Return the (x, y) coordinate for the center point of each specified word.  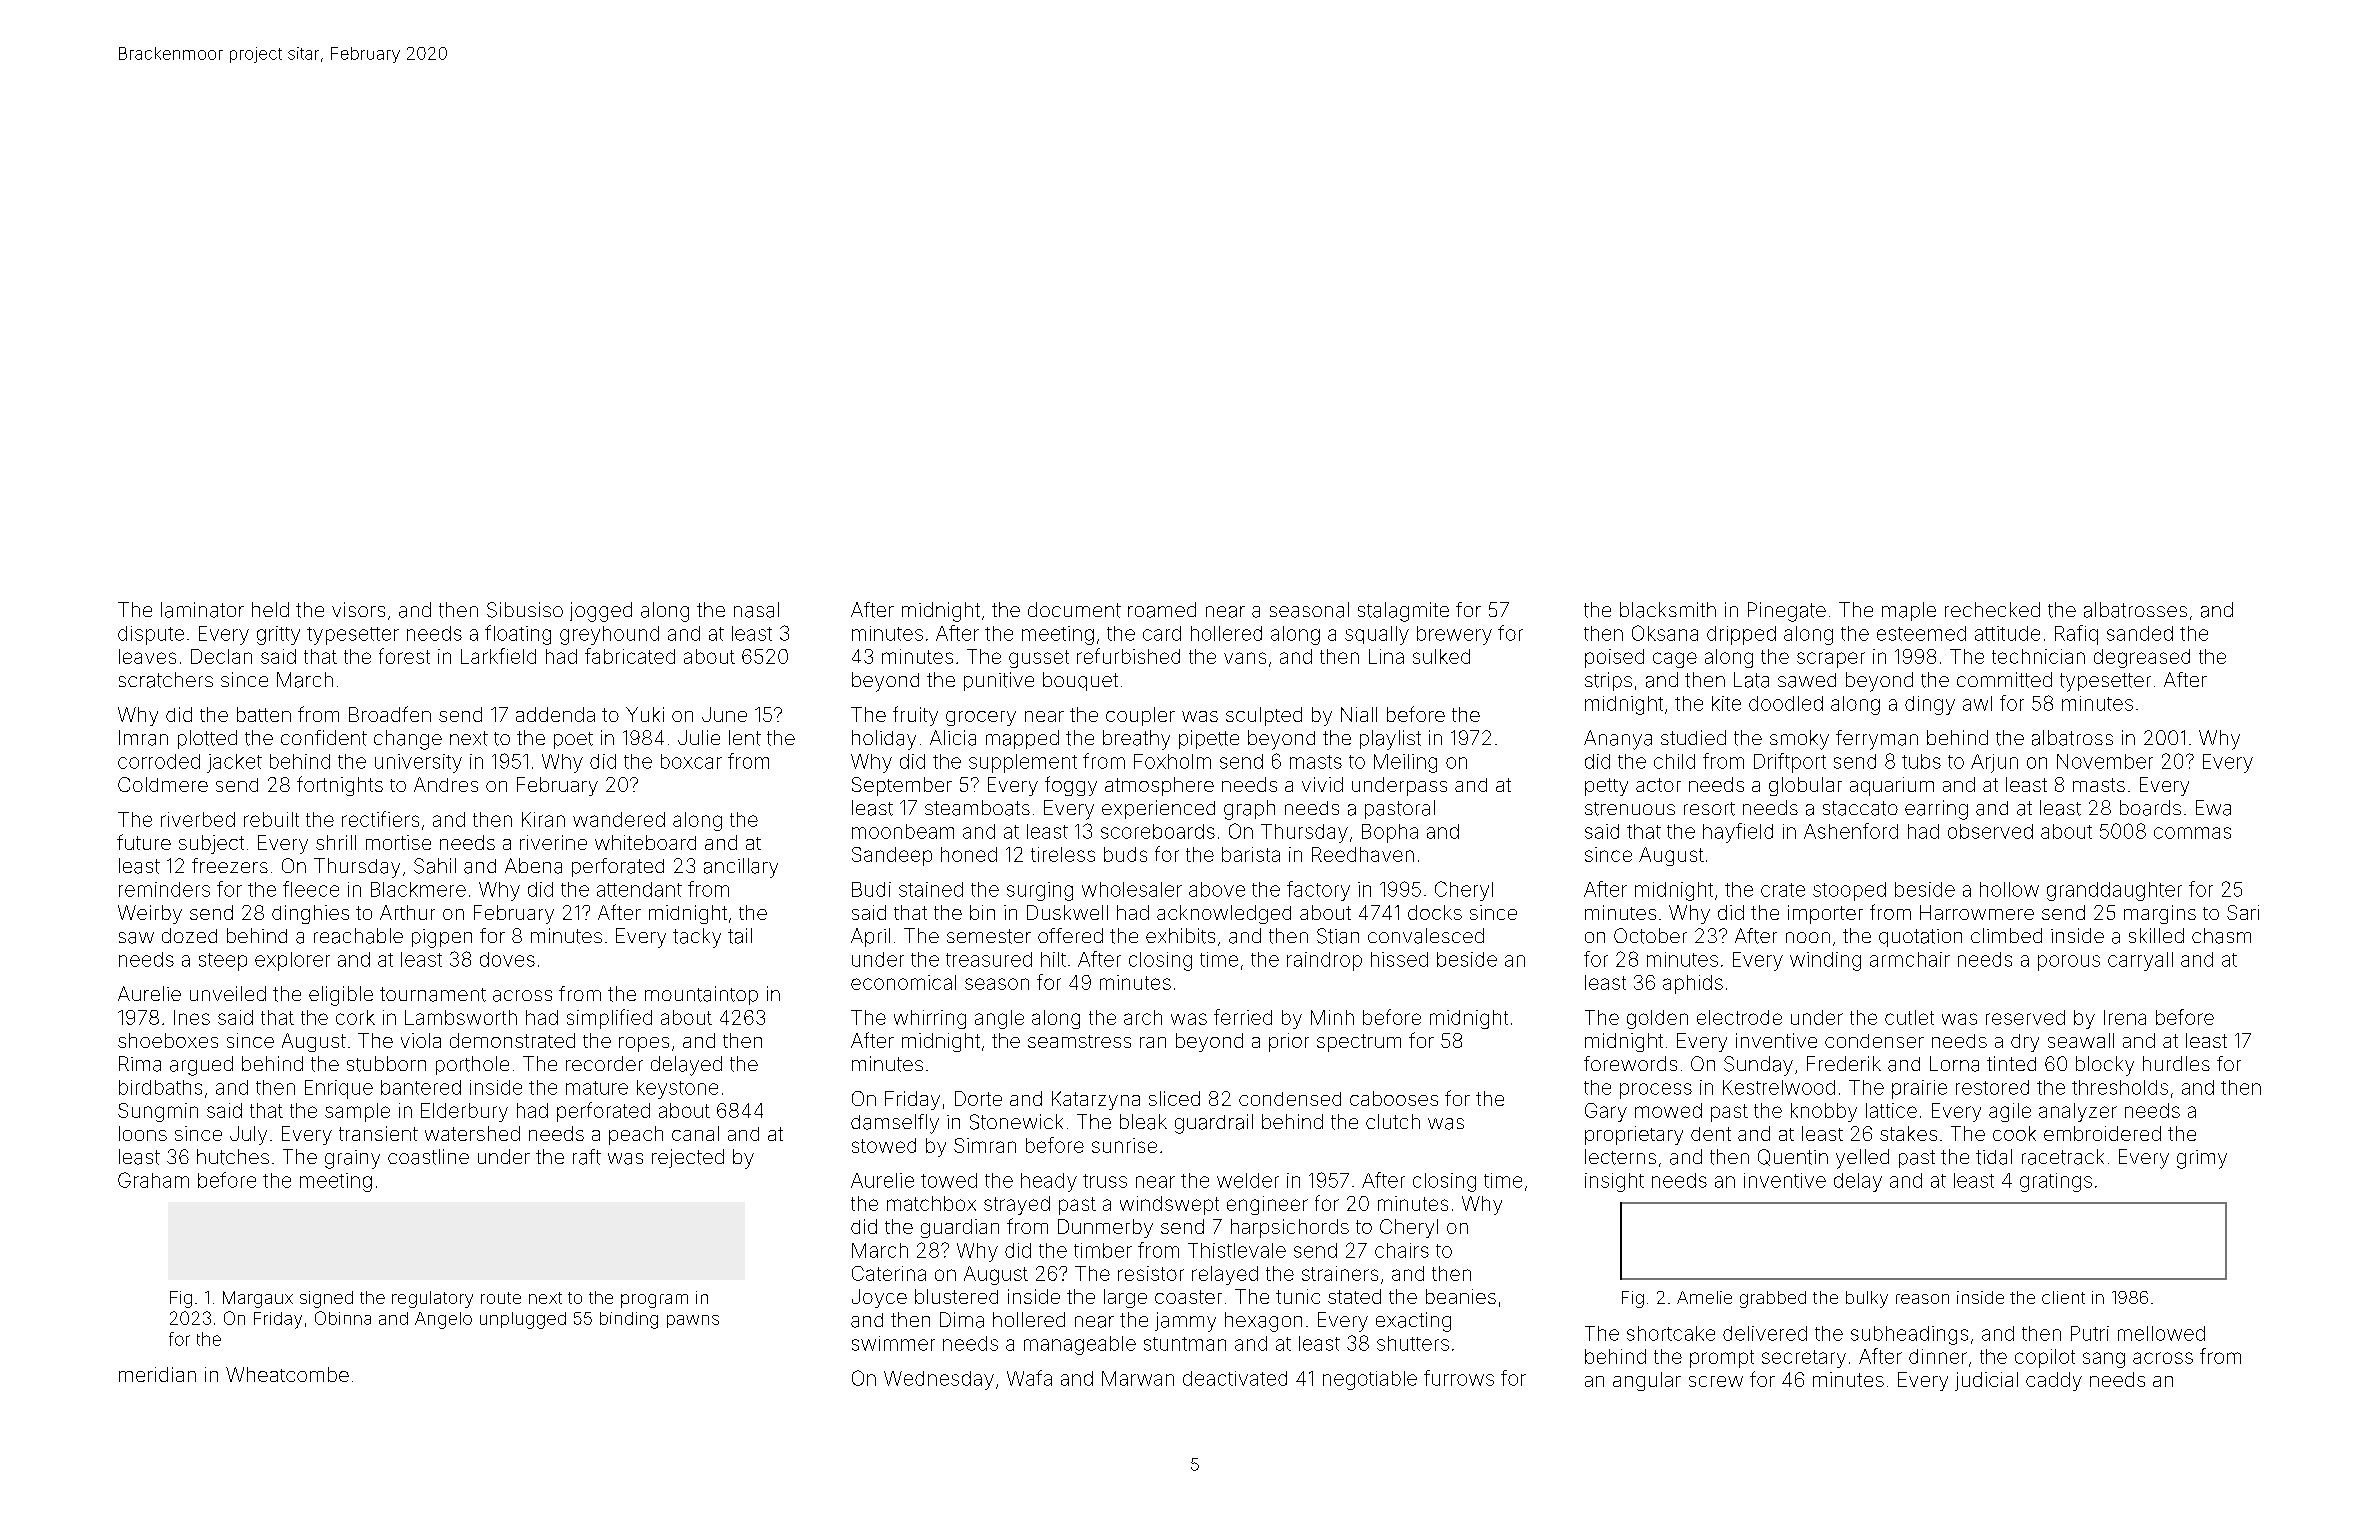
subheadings (1909, 1335)
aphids (1693, 984)
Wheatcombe (287, 1374)
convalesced (1426, 936)
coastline (428, 1157)
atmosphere (1159, 786)
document (1074, 610)
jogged (601, 612)
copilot (2045, 1358)
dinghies (310, 914)
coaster (1188, 1297)
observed (1990, 831)
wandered (619, 819)
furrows (1459, 1378)
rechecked (1992, 609)
